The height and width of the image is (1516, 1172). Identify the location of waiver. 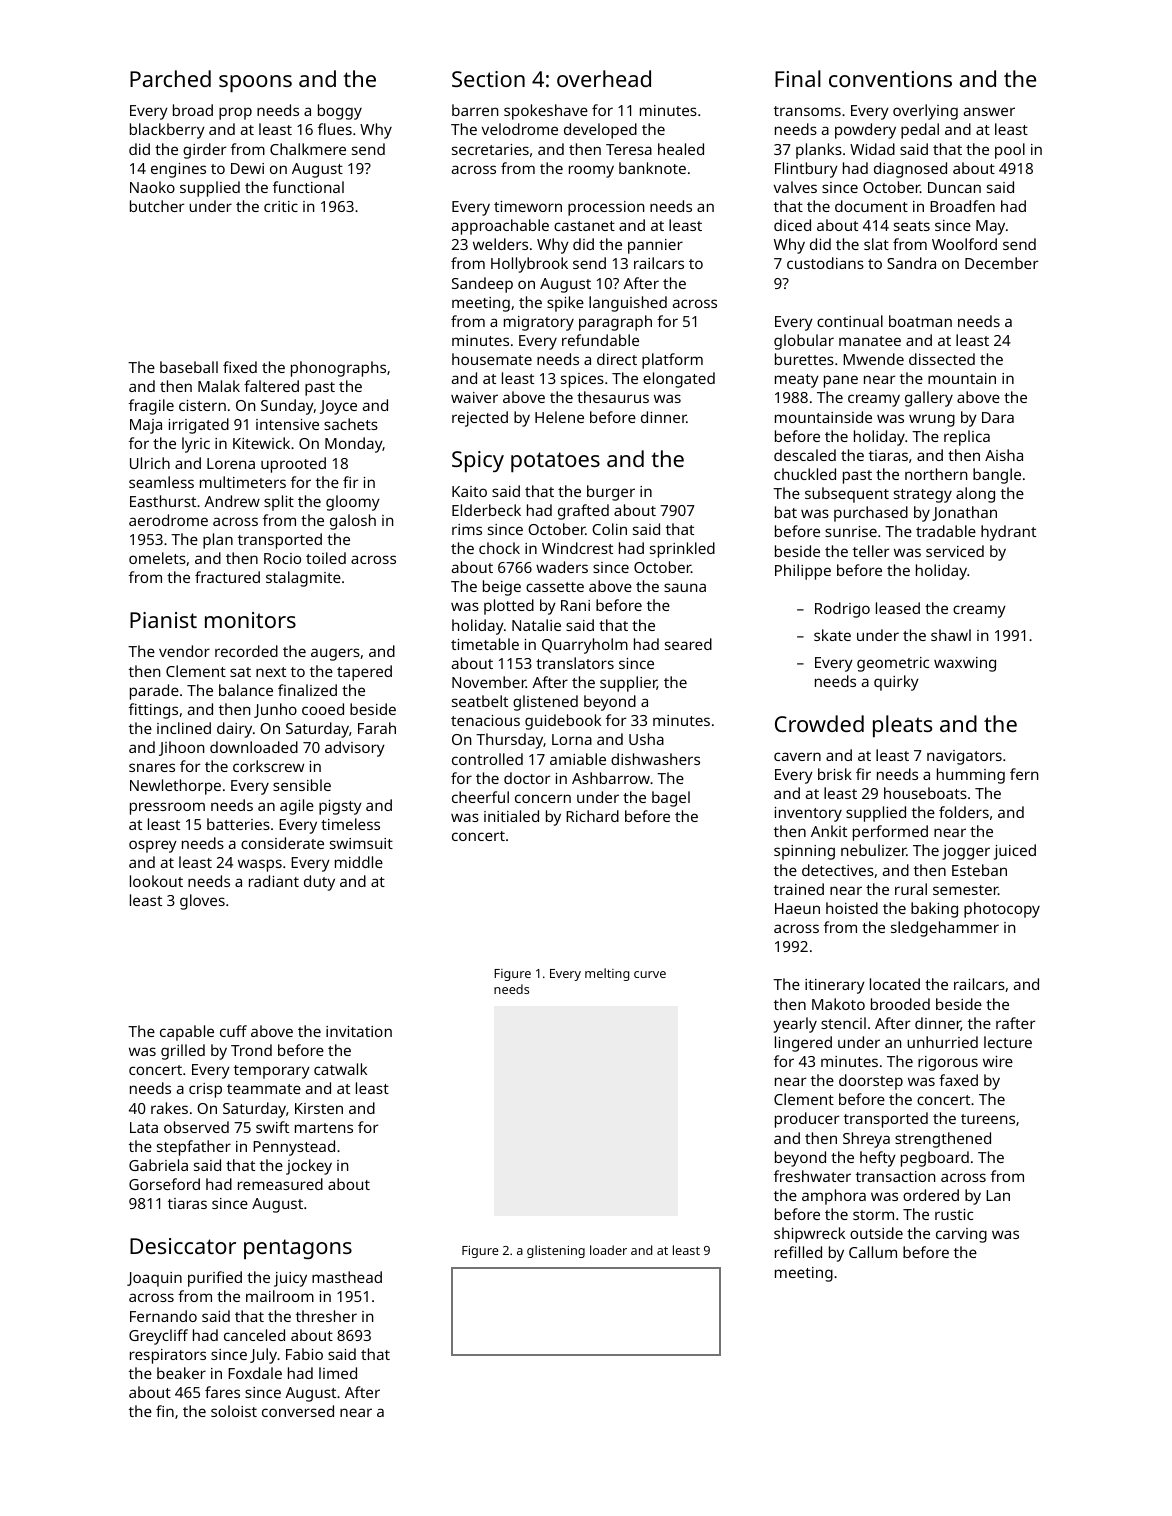
(474, 397).
